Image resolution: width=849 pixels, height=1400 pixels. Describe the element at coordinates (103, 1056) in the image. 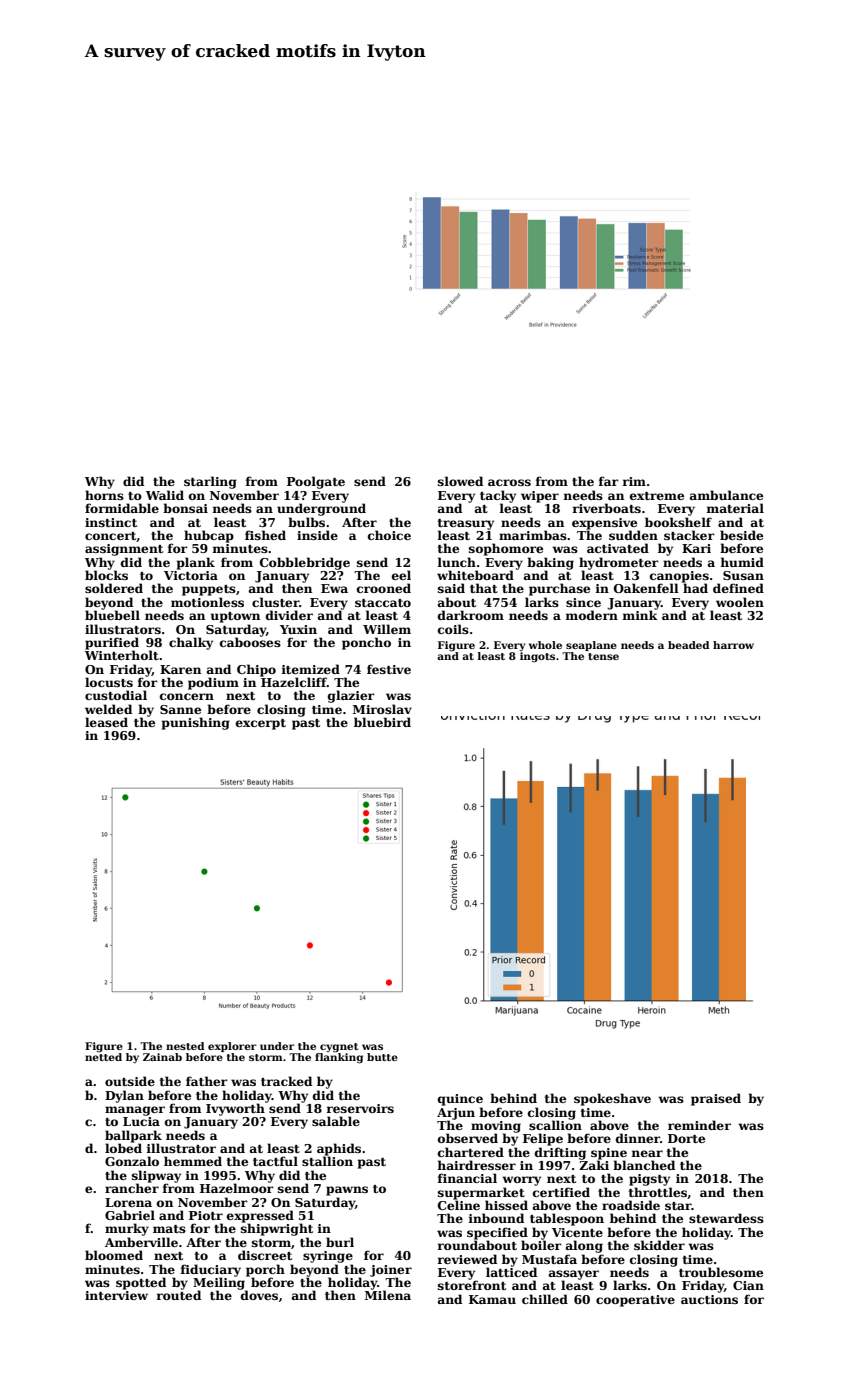

I see `netted` at that location.
